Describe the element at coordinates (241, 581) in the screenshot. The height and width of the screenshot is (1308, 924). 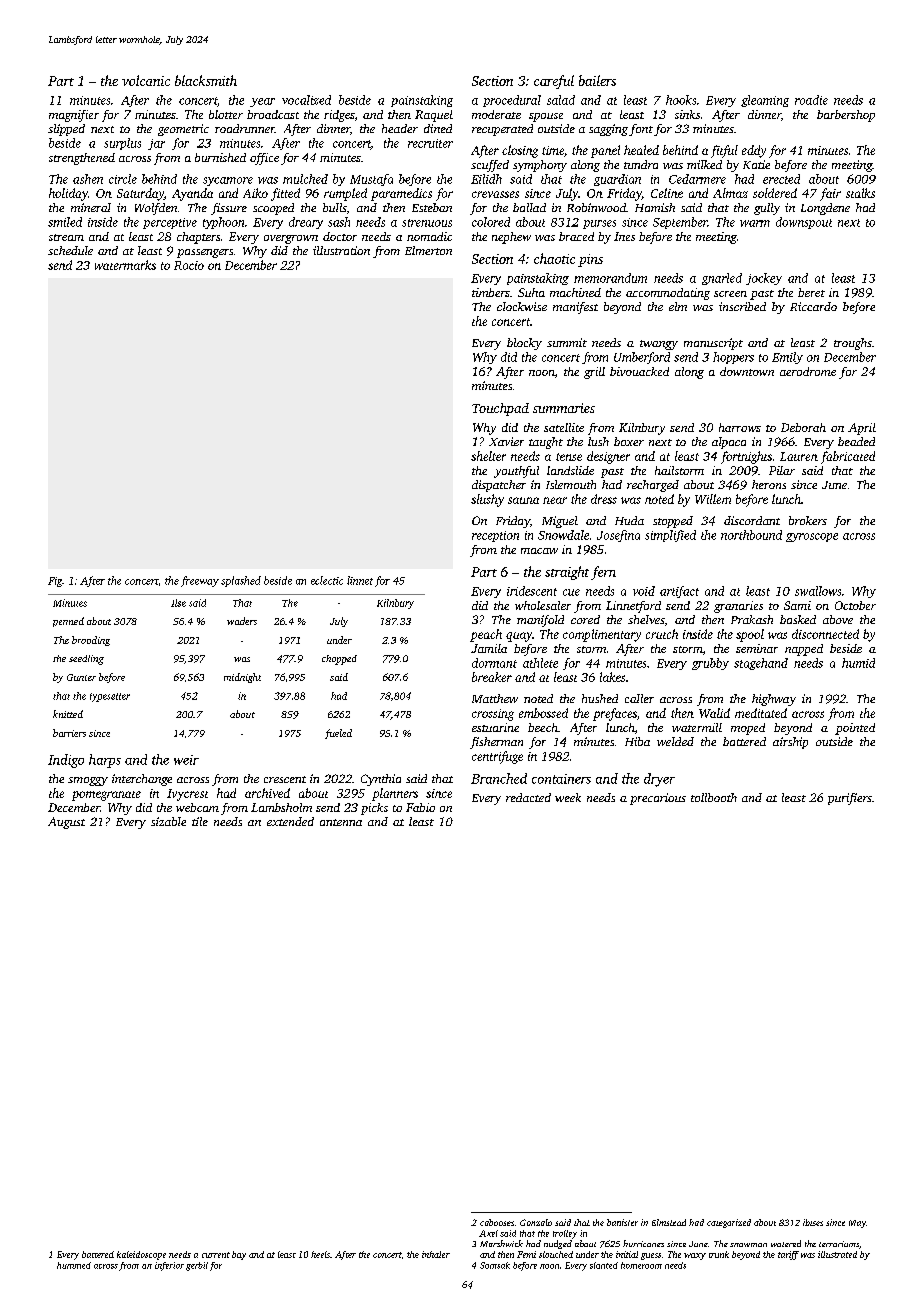
I see `splashed` at that location.
